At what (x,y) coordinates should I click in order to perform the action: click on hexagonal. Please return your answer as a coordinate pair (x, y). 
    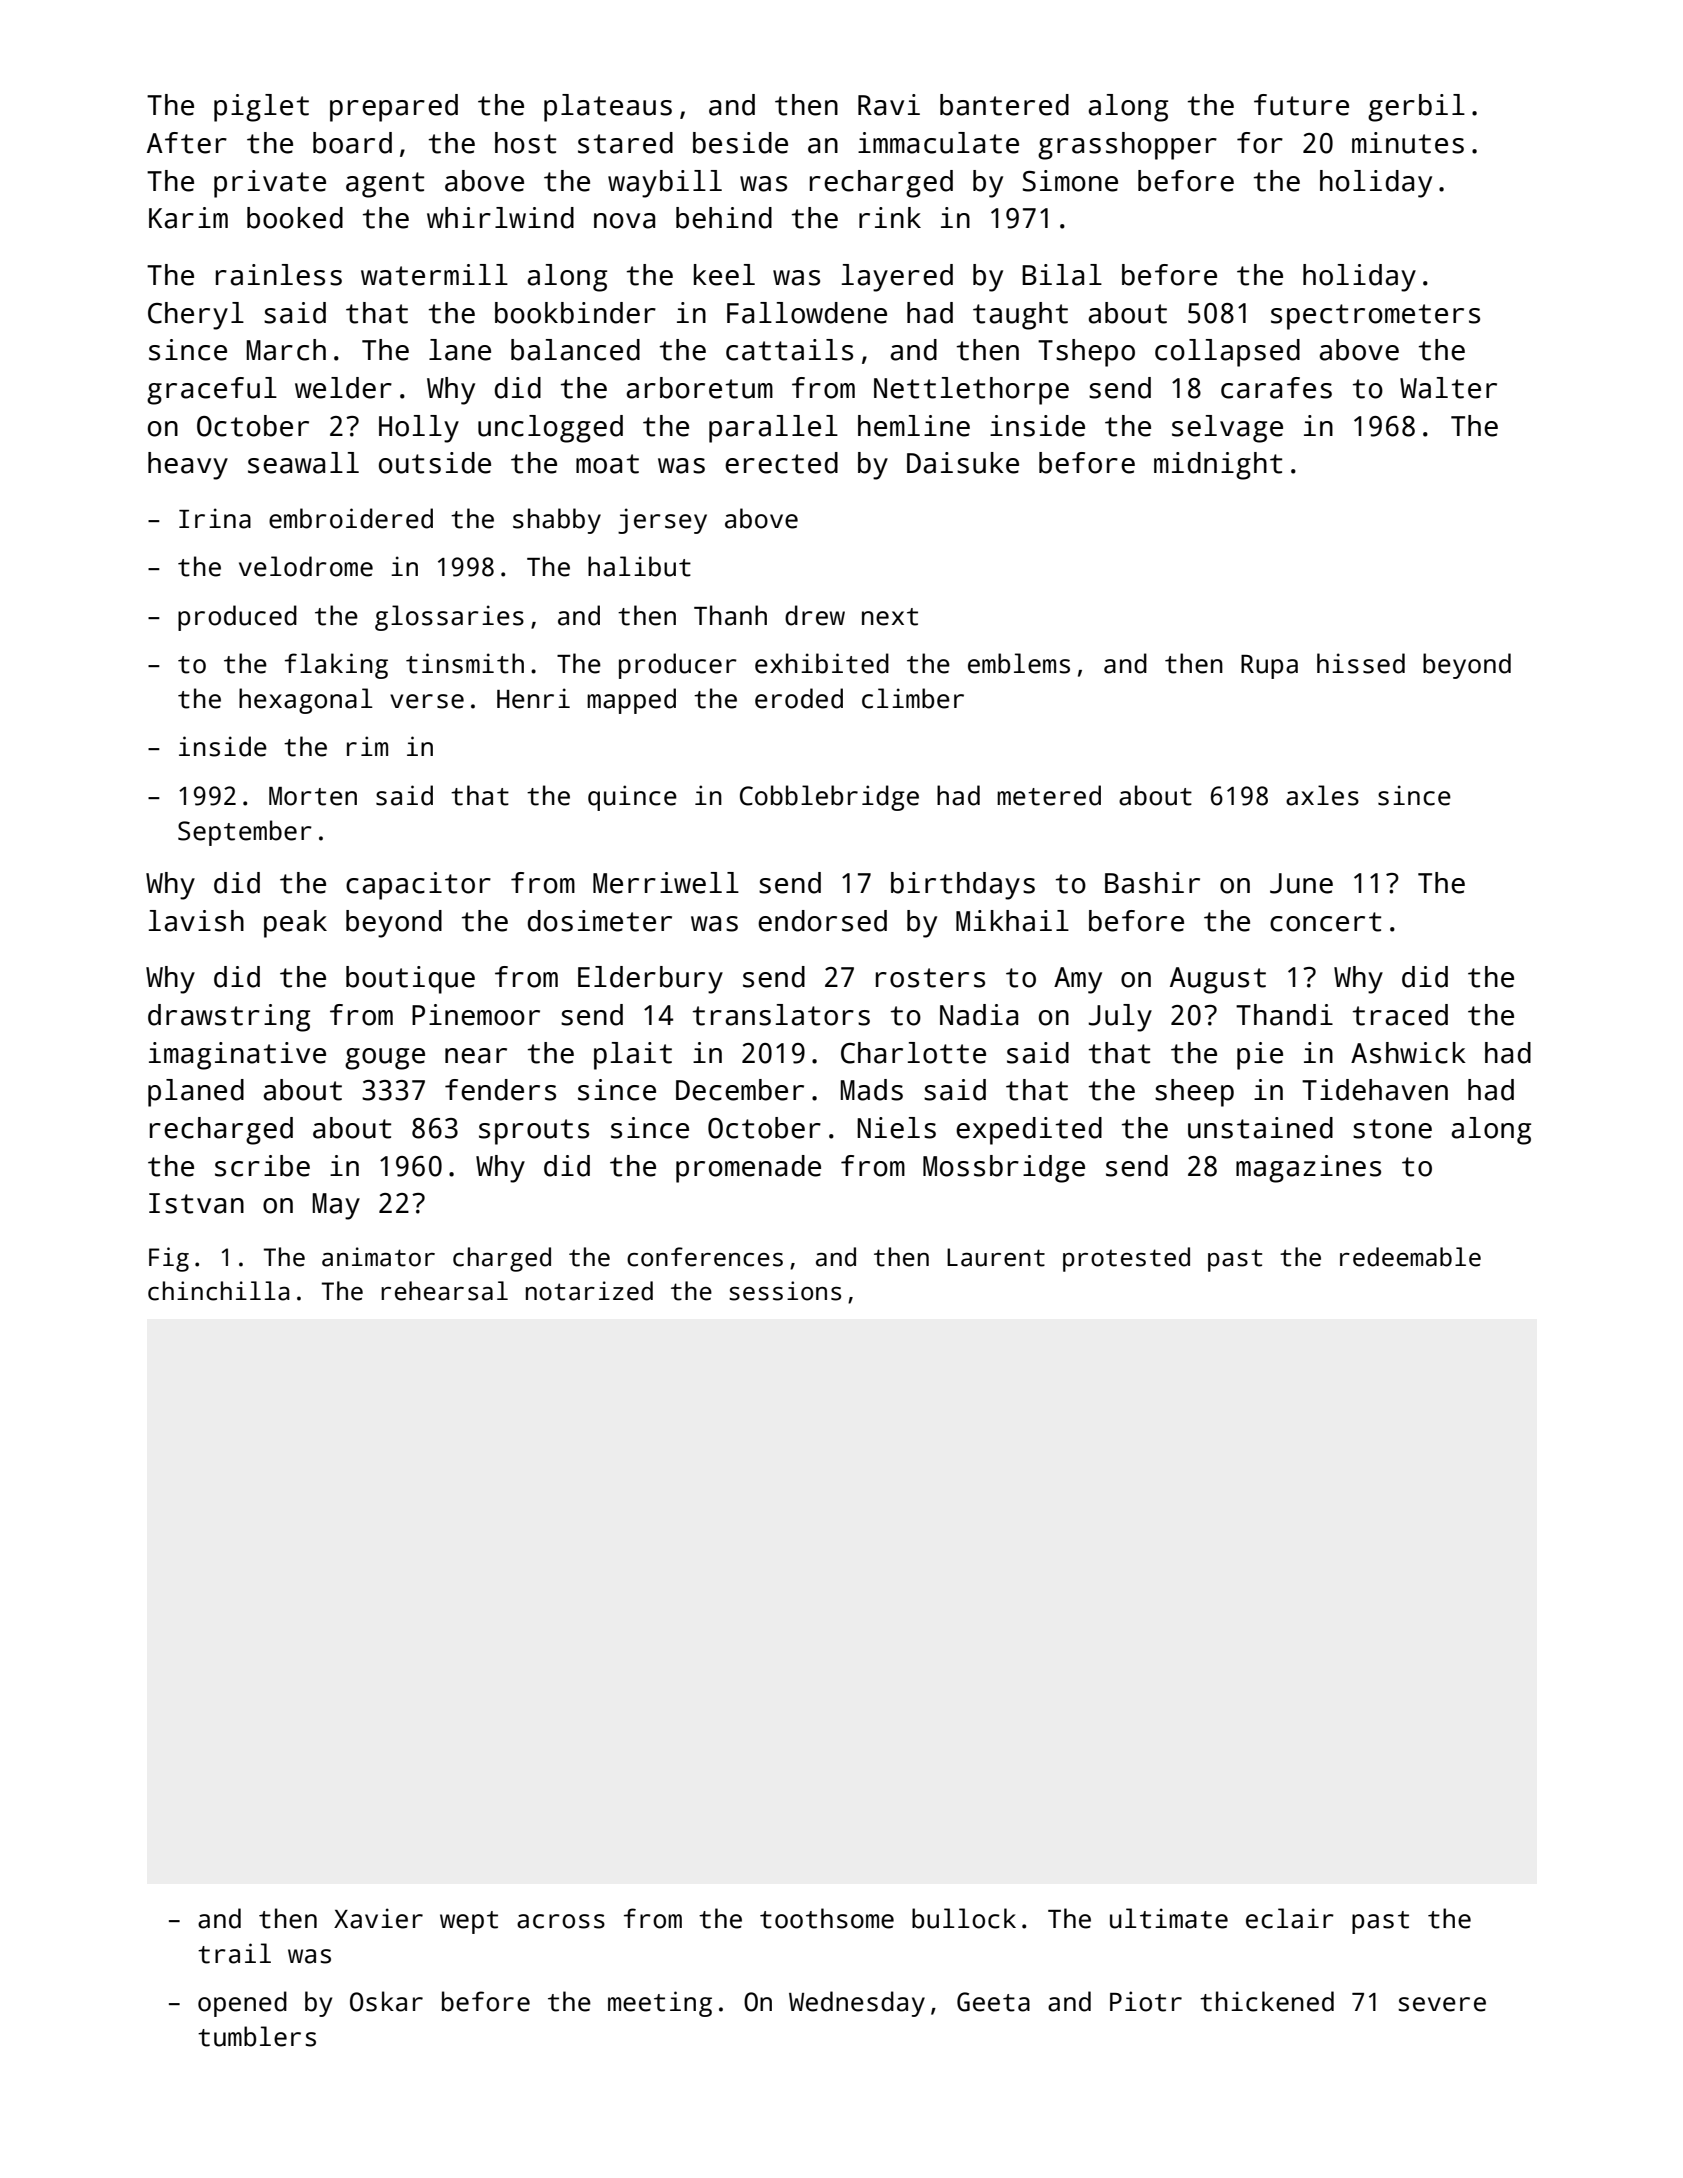
    Looking at the image, I should click on (306, 701).
